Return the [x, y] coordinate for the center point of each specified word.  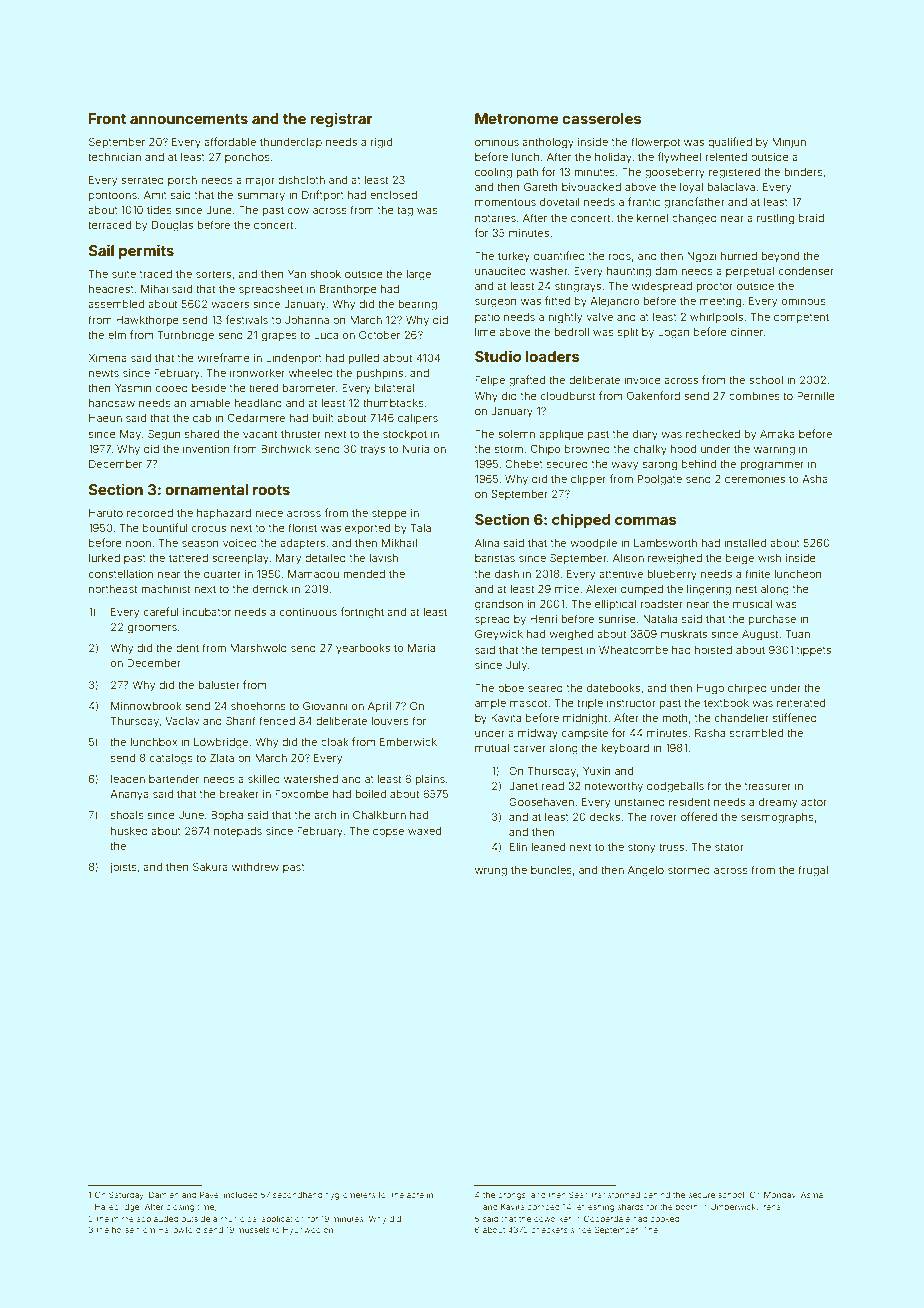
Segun [164, 435]
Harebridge [117, 1208]
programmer [772, 466]
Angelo [646, 871]
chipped [581, 520]
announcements [189, 119]
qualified [730, 142]
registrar [341, 119]
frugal [813, 871]
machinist [165, 589]
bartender [174, 779]
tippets [814, 651]
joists [123, 868]
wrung [491, 872]
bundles [551, 870]
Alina [487, 543]
